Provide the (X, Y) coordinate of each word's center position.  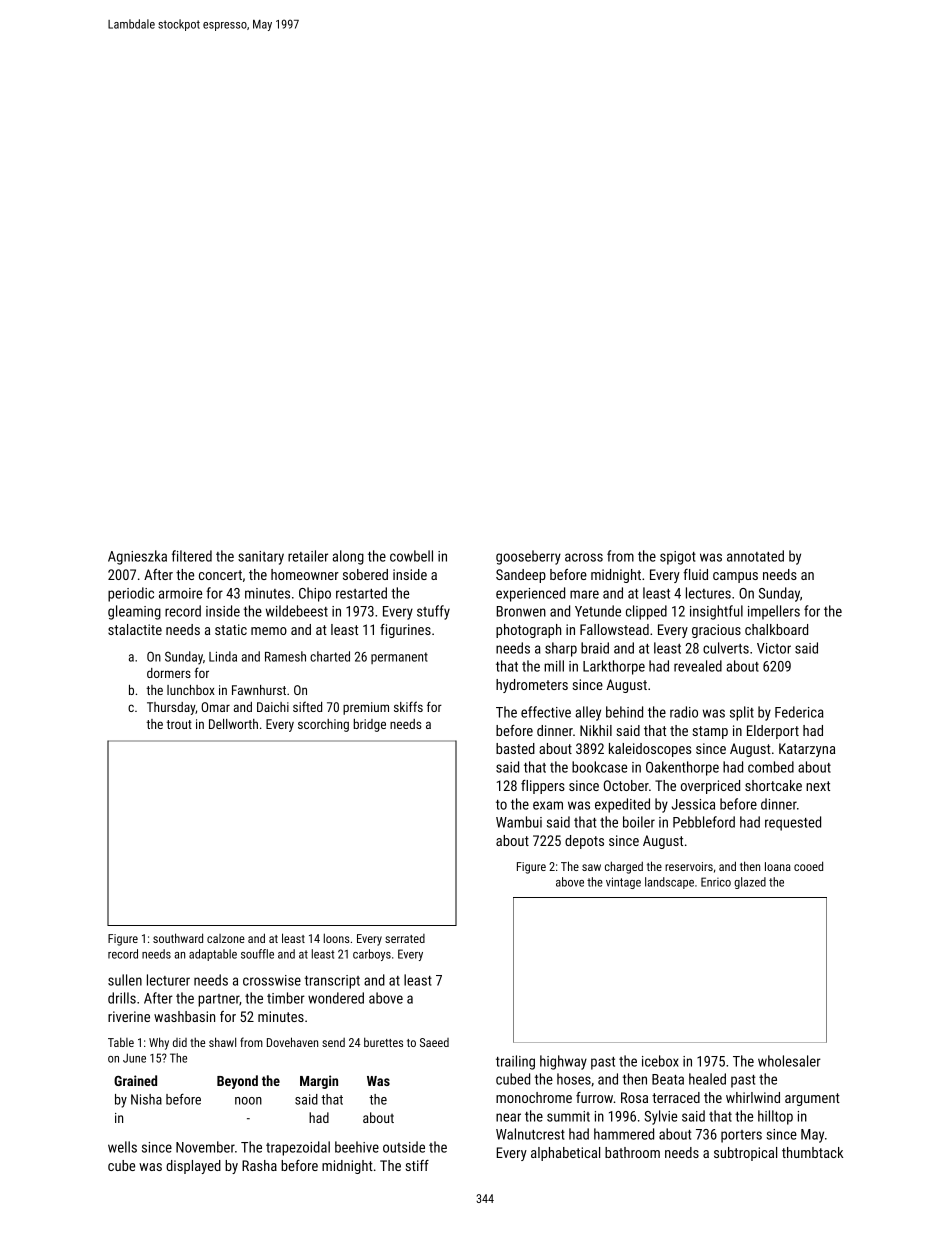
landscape (669, 883)
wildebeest (297, 611)
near (508, 1117)
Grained (135, 1080)
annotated (755, 556)
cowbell (411, 556)
